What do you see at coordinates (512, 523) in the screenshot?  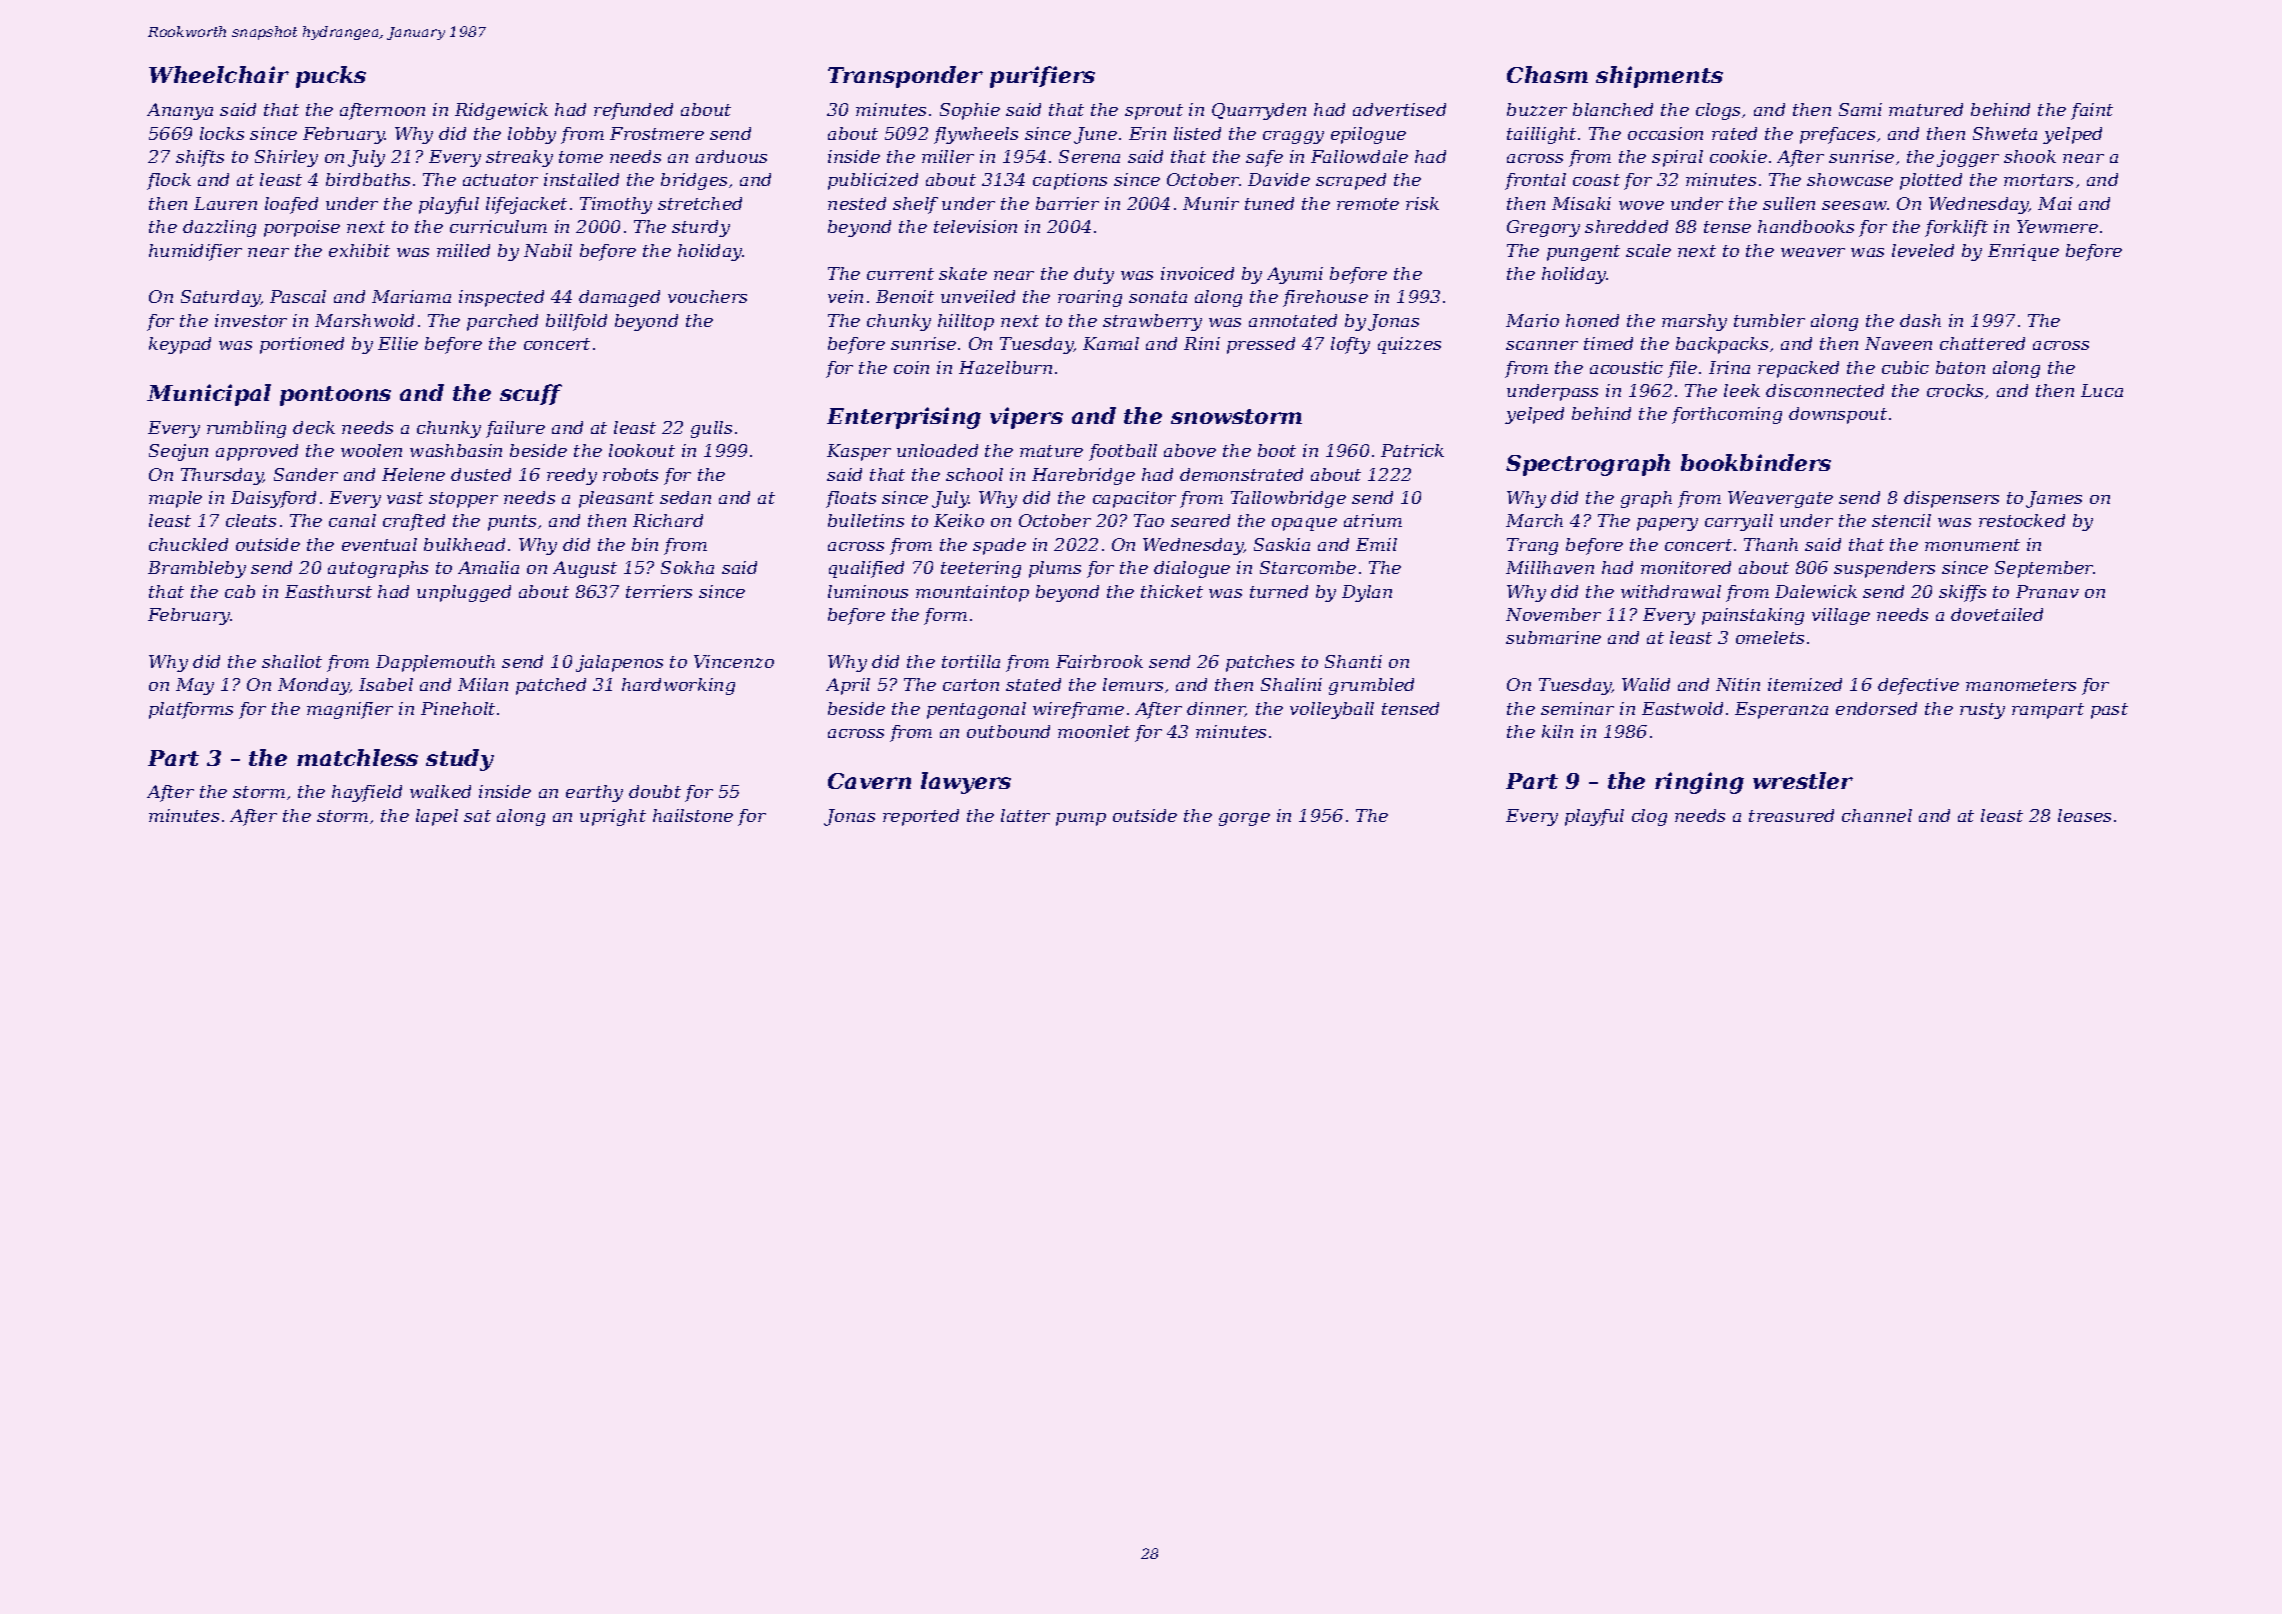 I see `punts` at bounding box center [512, 523].
